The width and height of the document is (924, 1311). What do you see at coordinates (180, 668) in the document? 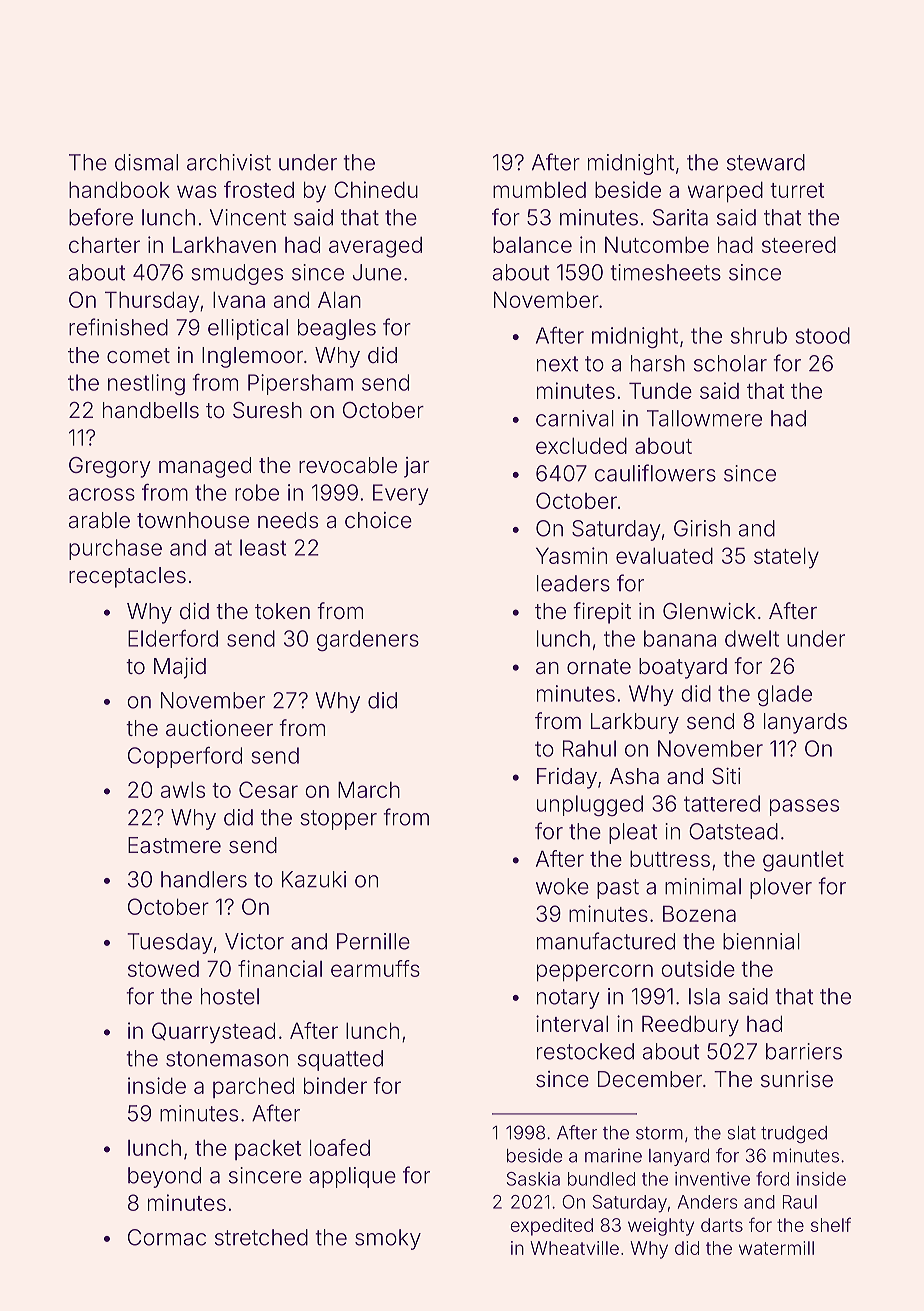
I see `Majid` at bounding box center [180, 668].
